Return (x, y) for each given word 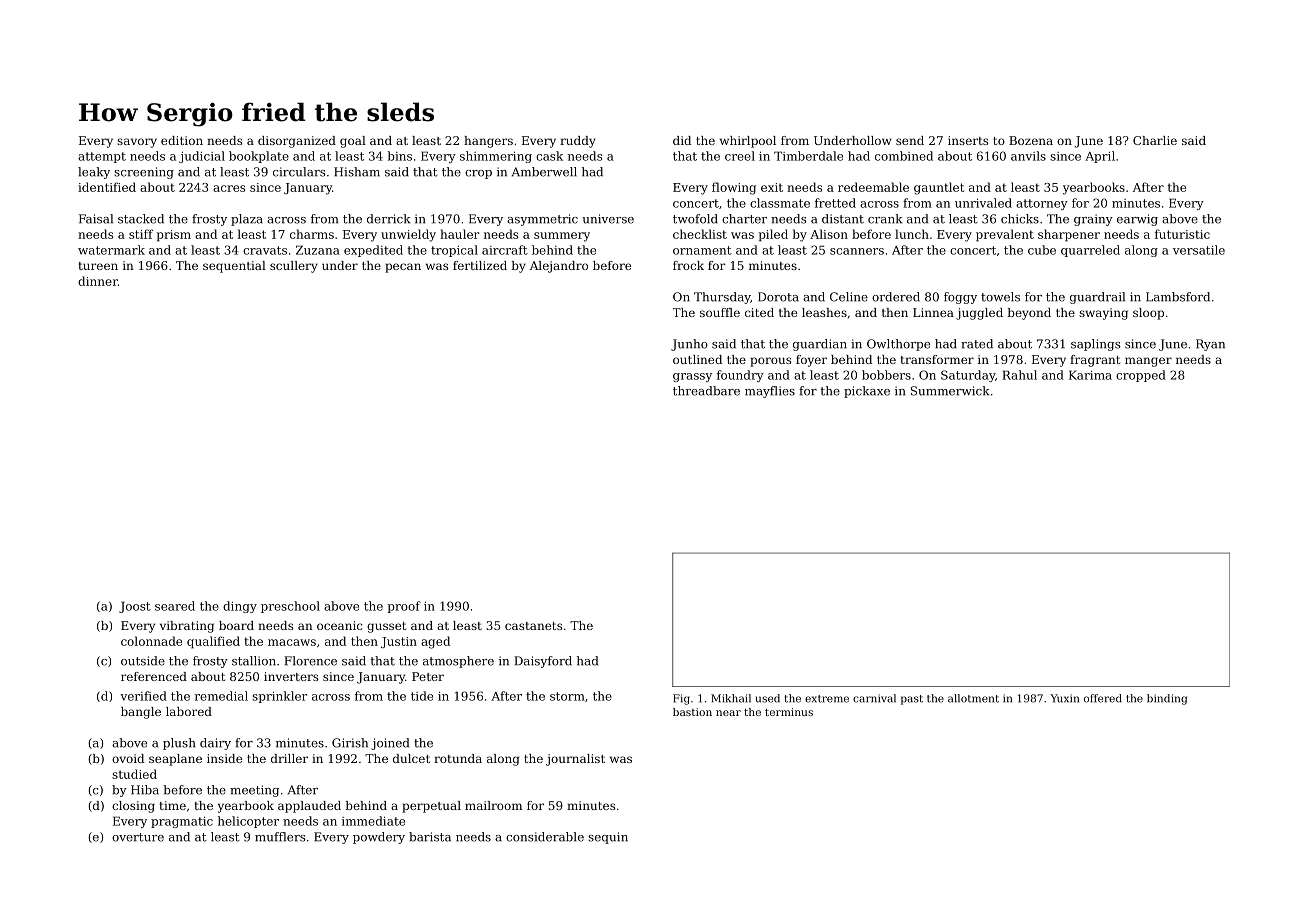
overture (138, 837)
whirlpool (748, 142)
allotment (973, 698)
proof (404, 607)
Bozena (1031, 140)
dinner (98, 281)
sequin (608, 838)
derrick (388, 219)
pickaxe (867, 392)
